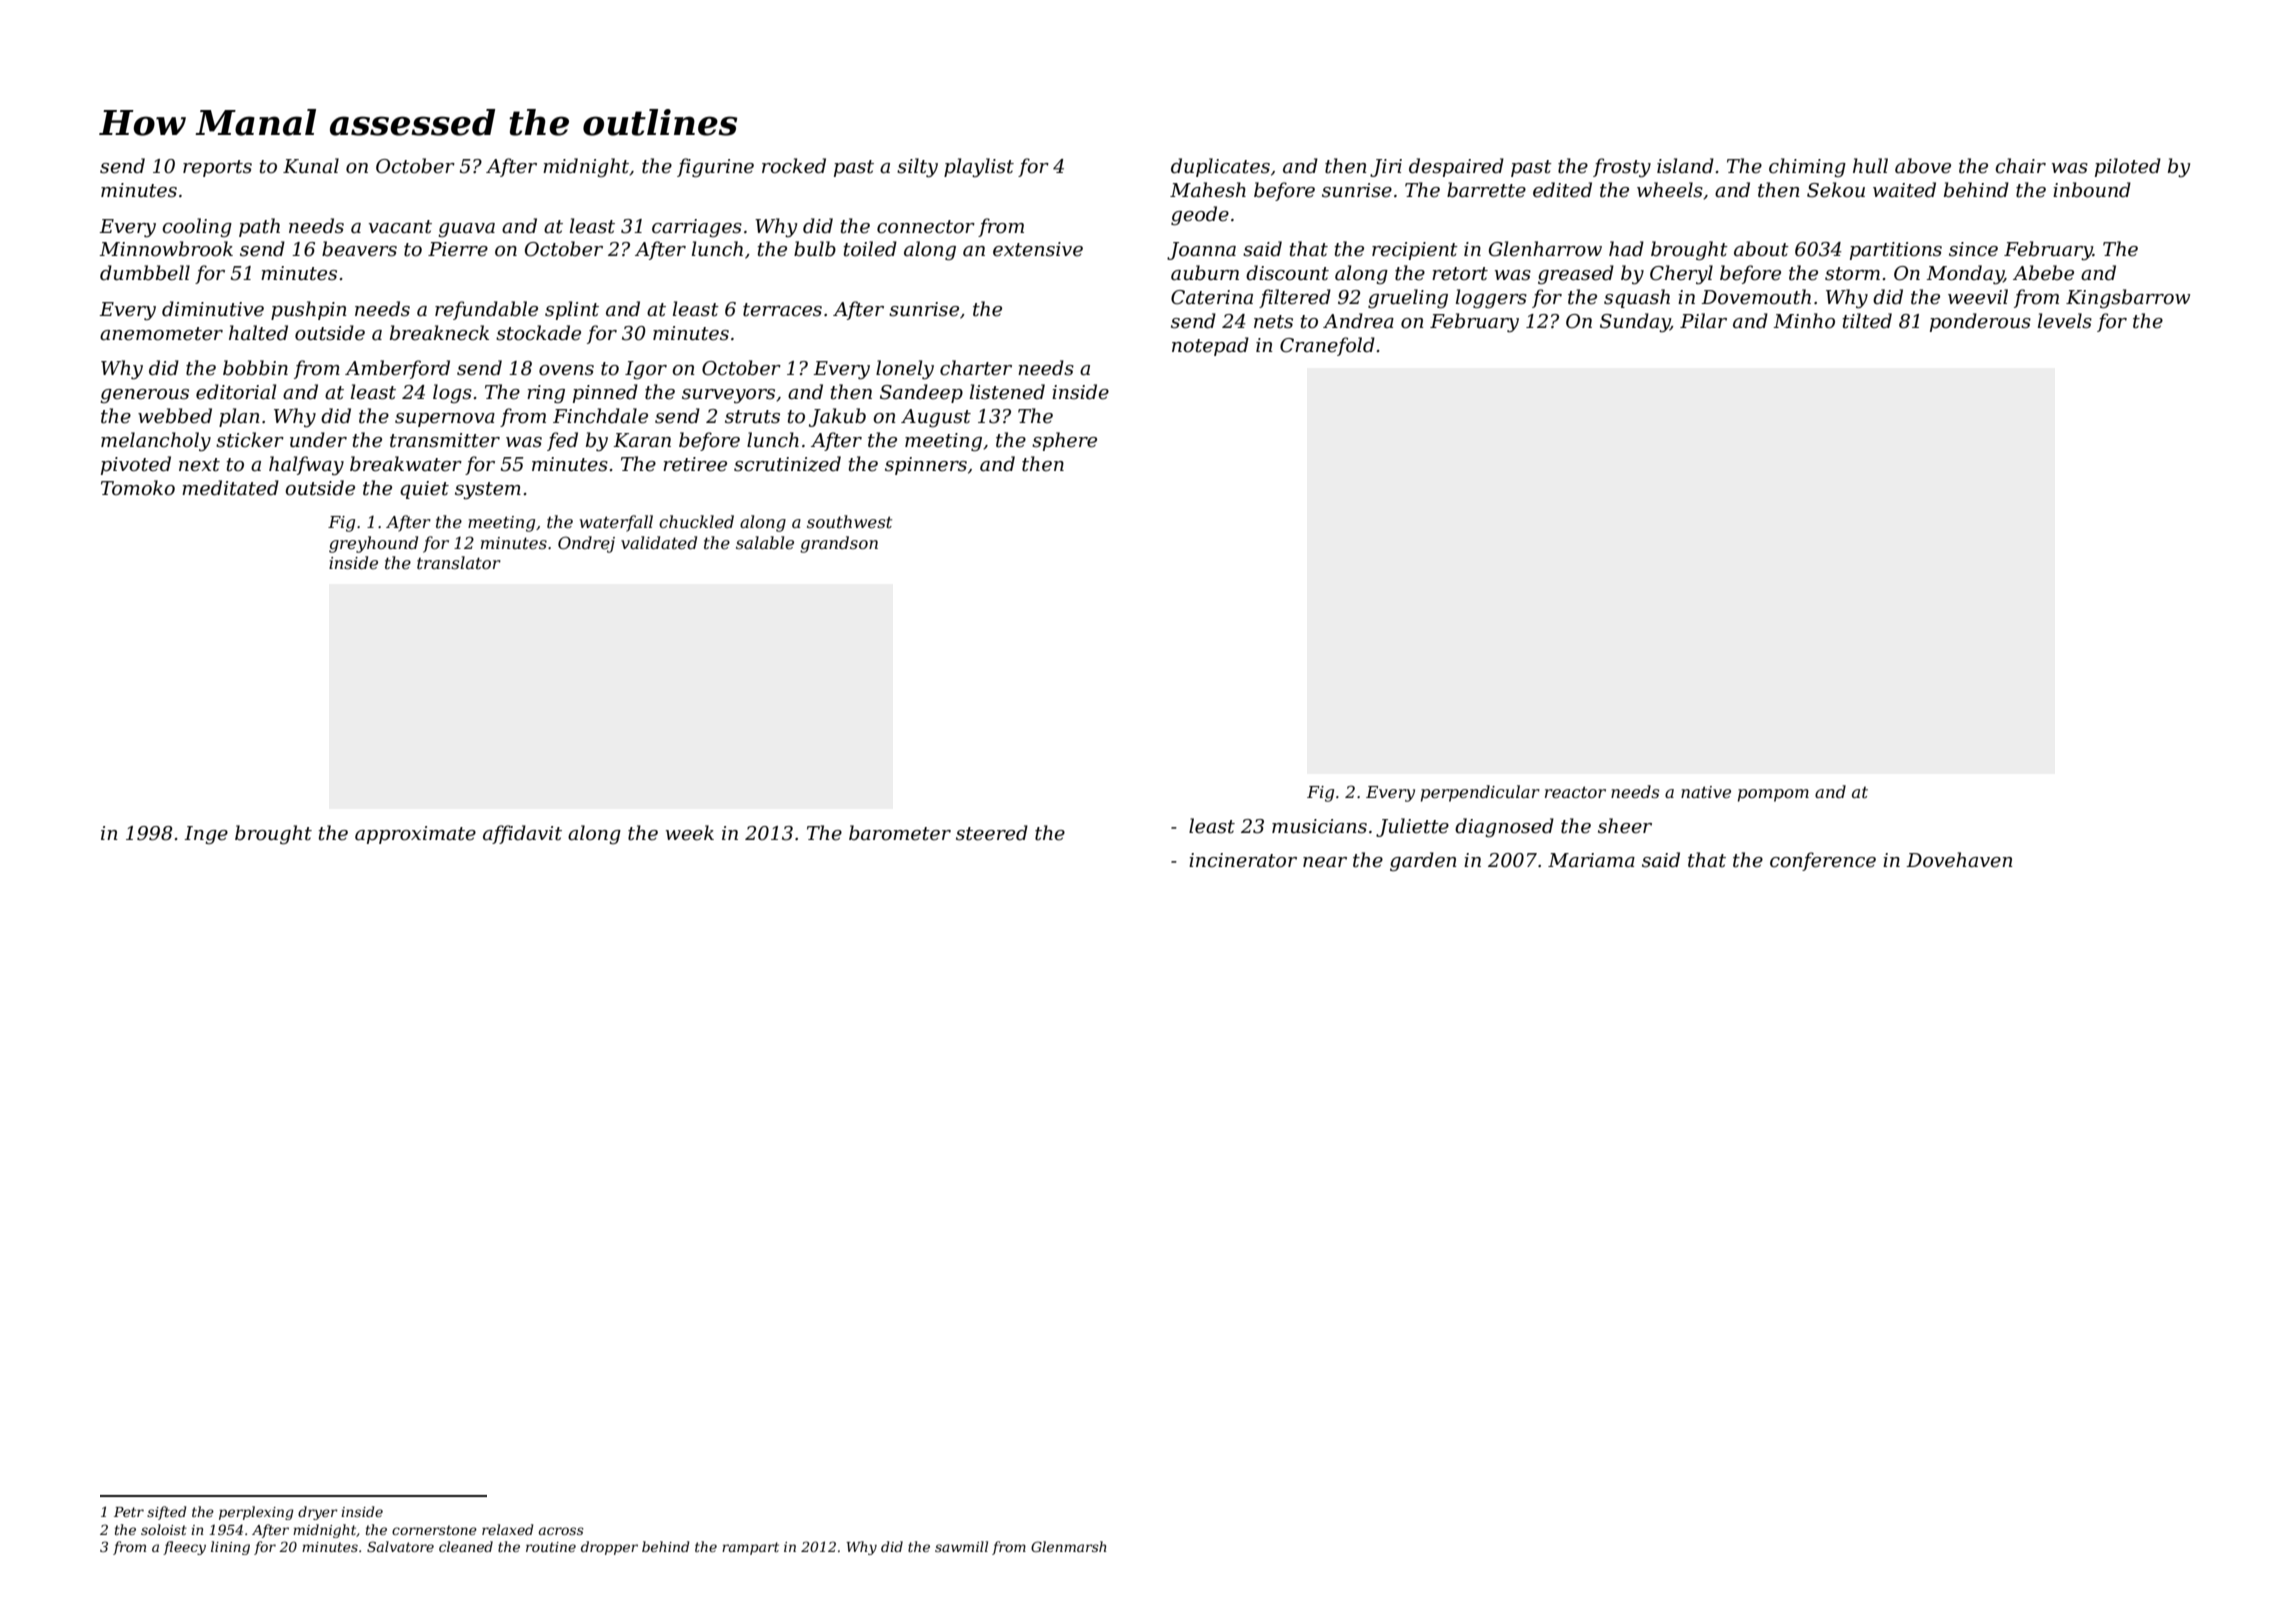  I want to click on perpendicular, so click(1480, 793).
